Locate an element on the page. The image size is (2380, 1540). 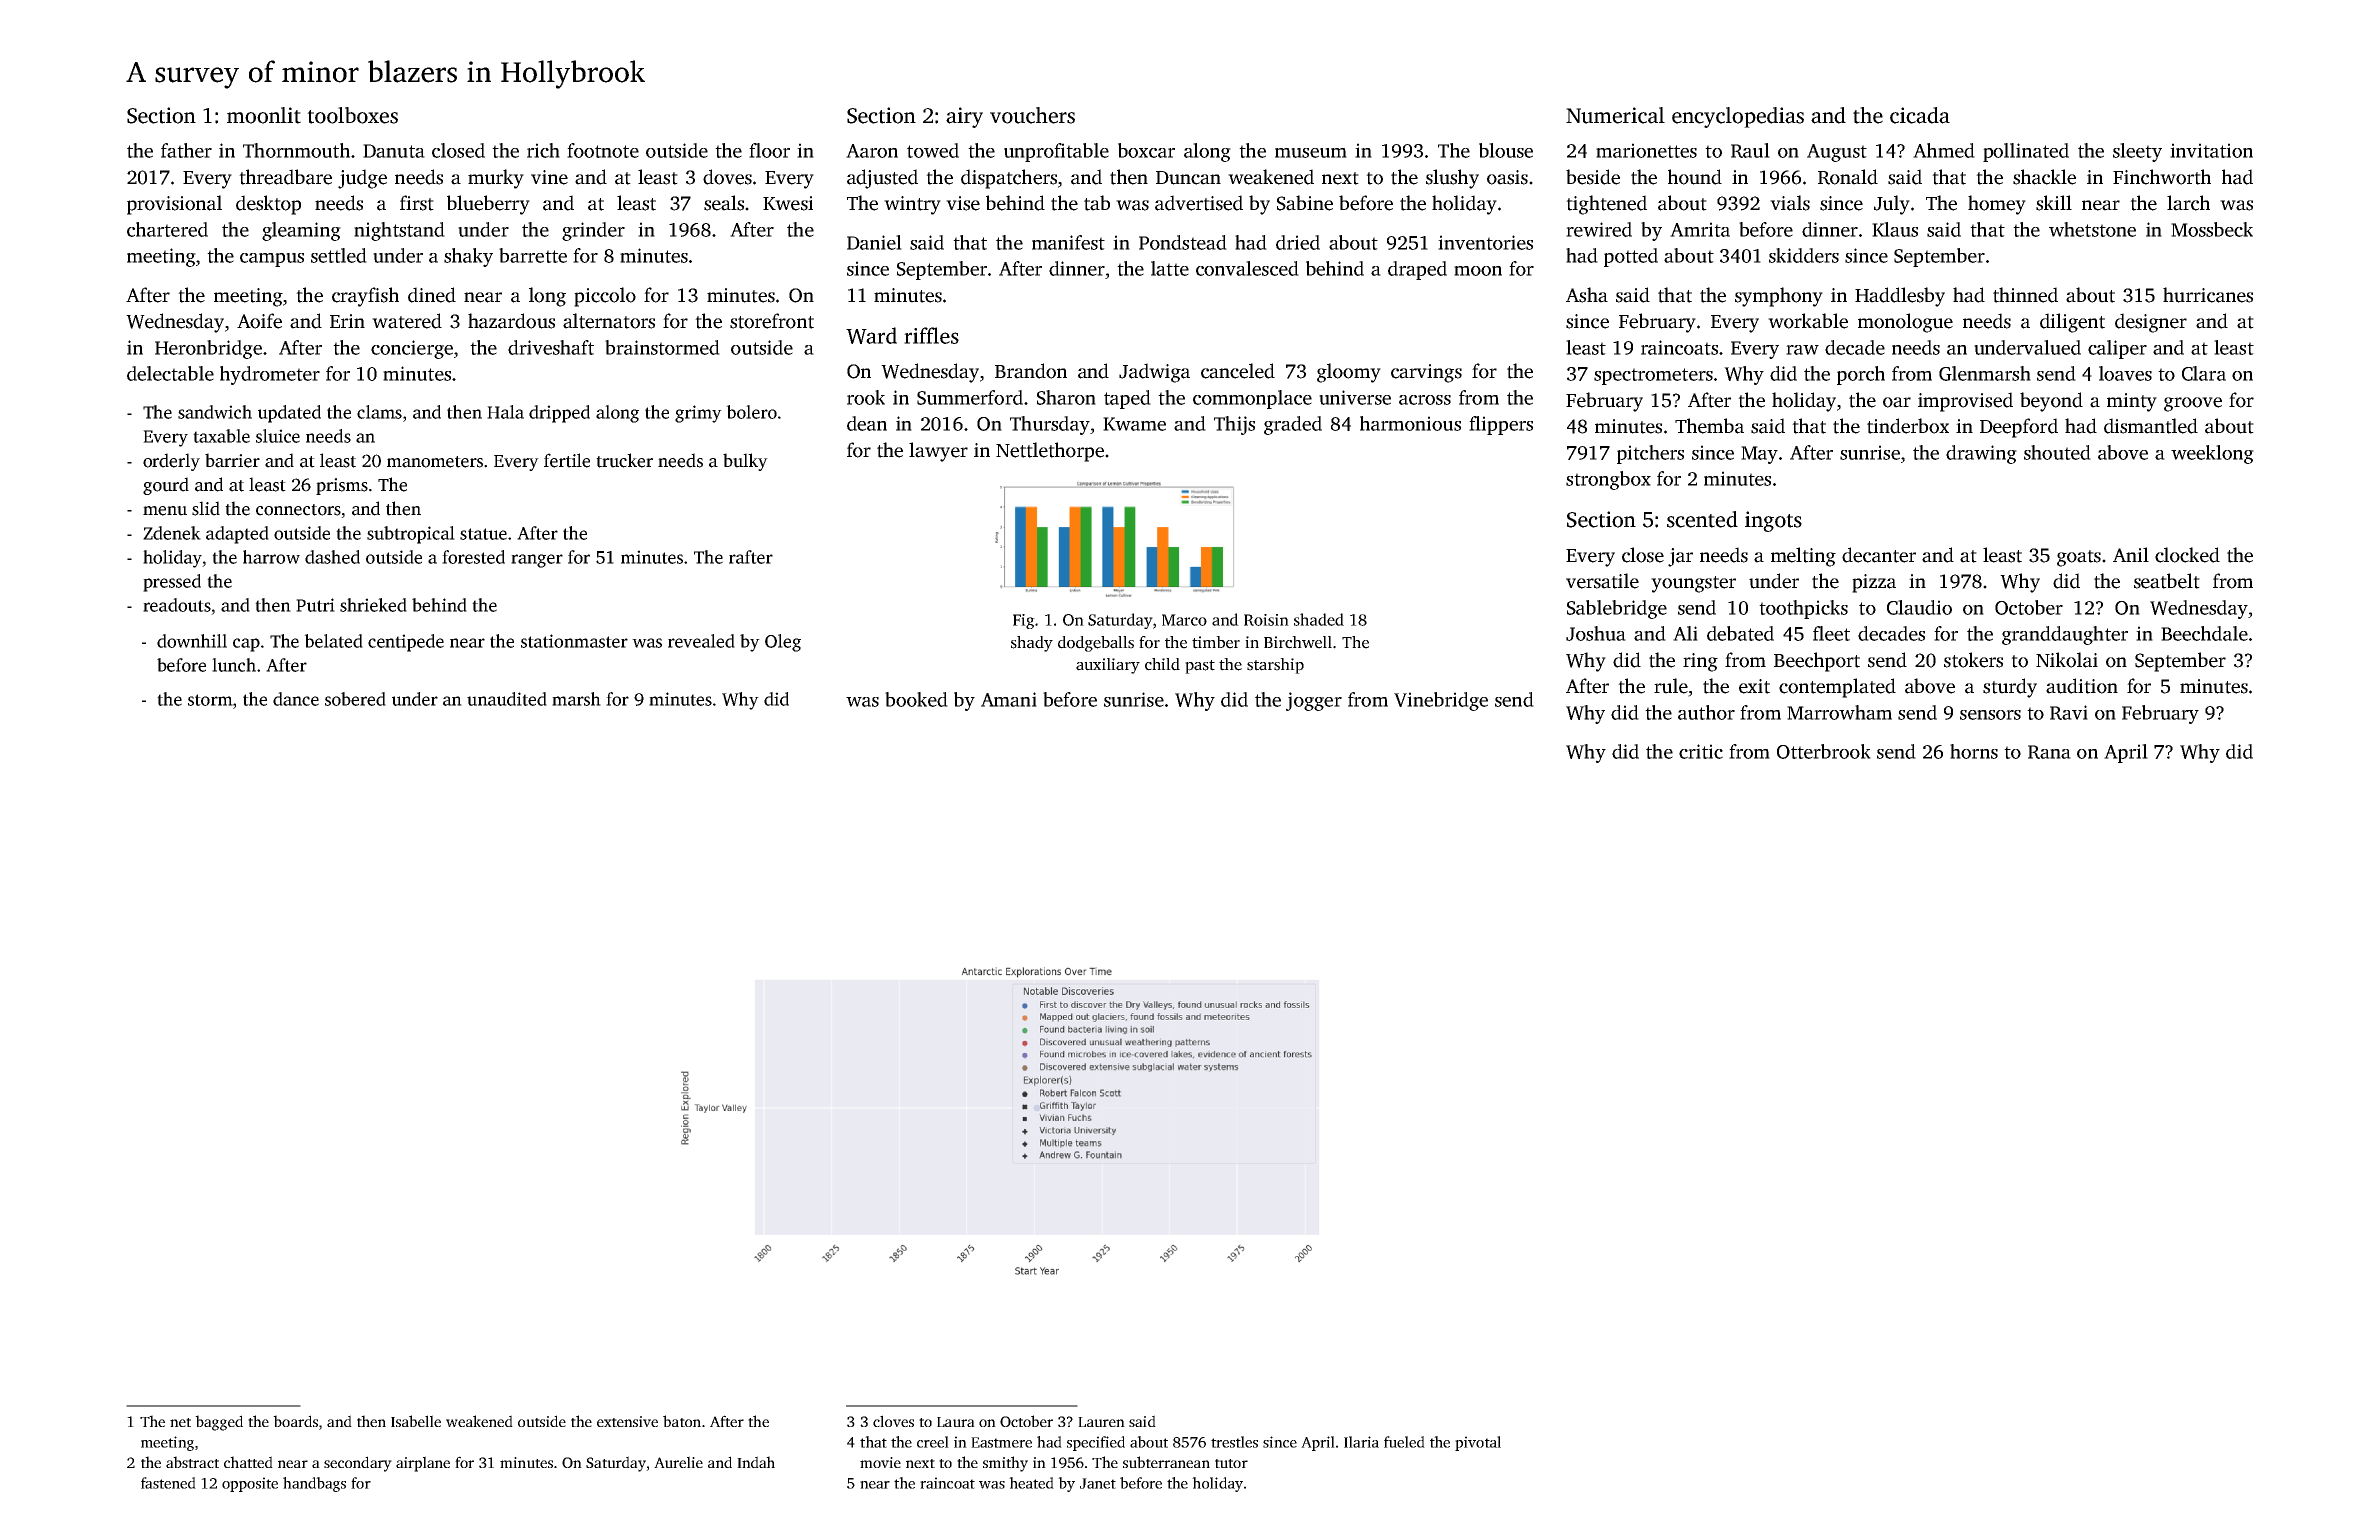
Aurelie is located at coordinates (678, 1462).
